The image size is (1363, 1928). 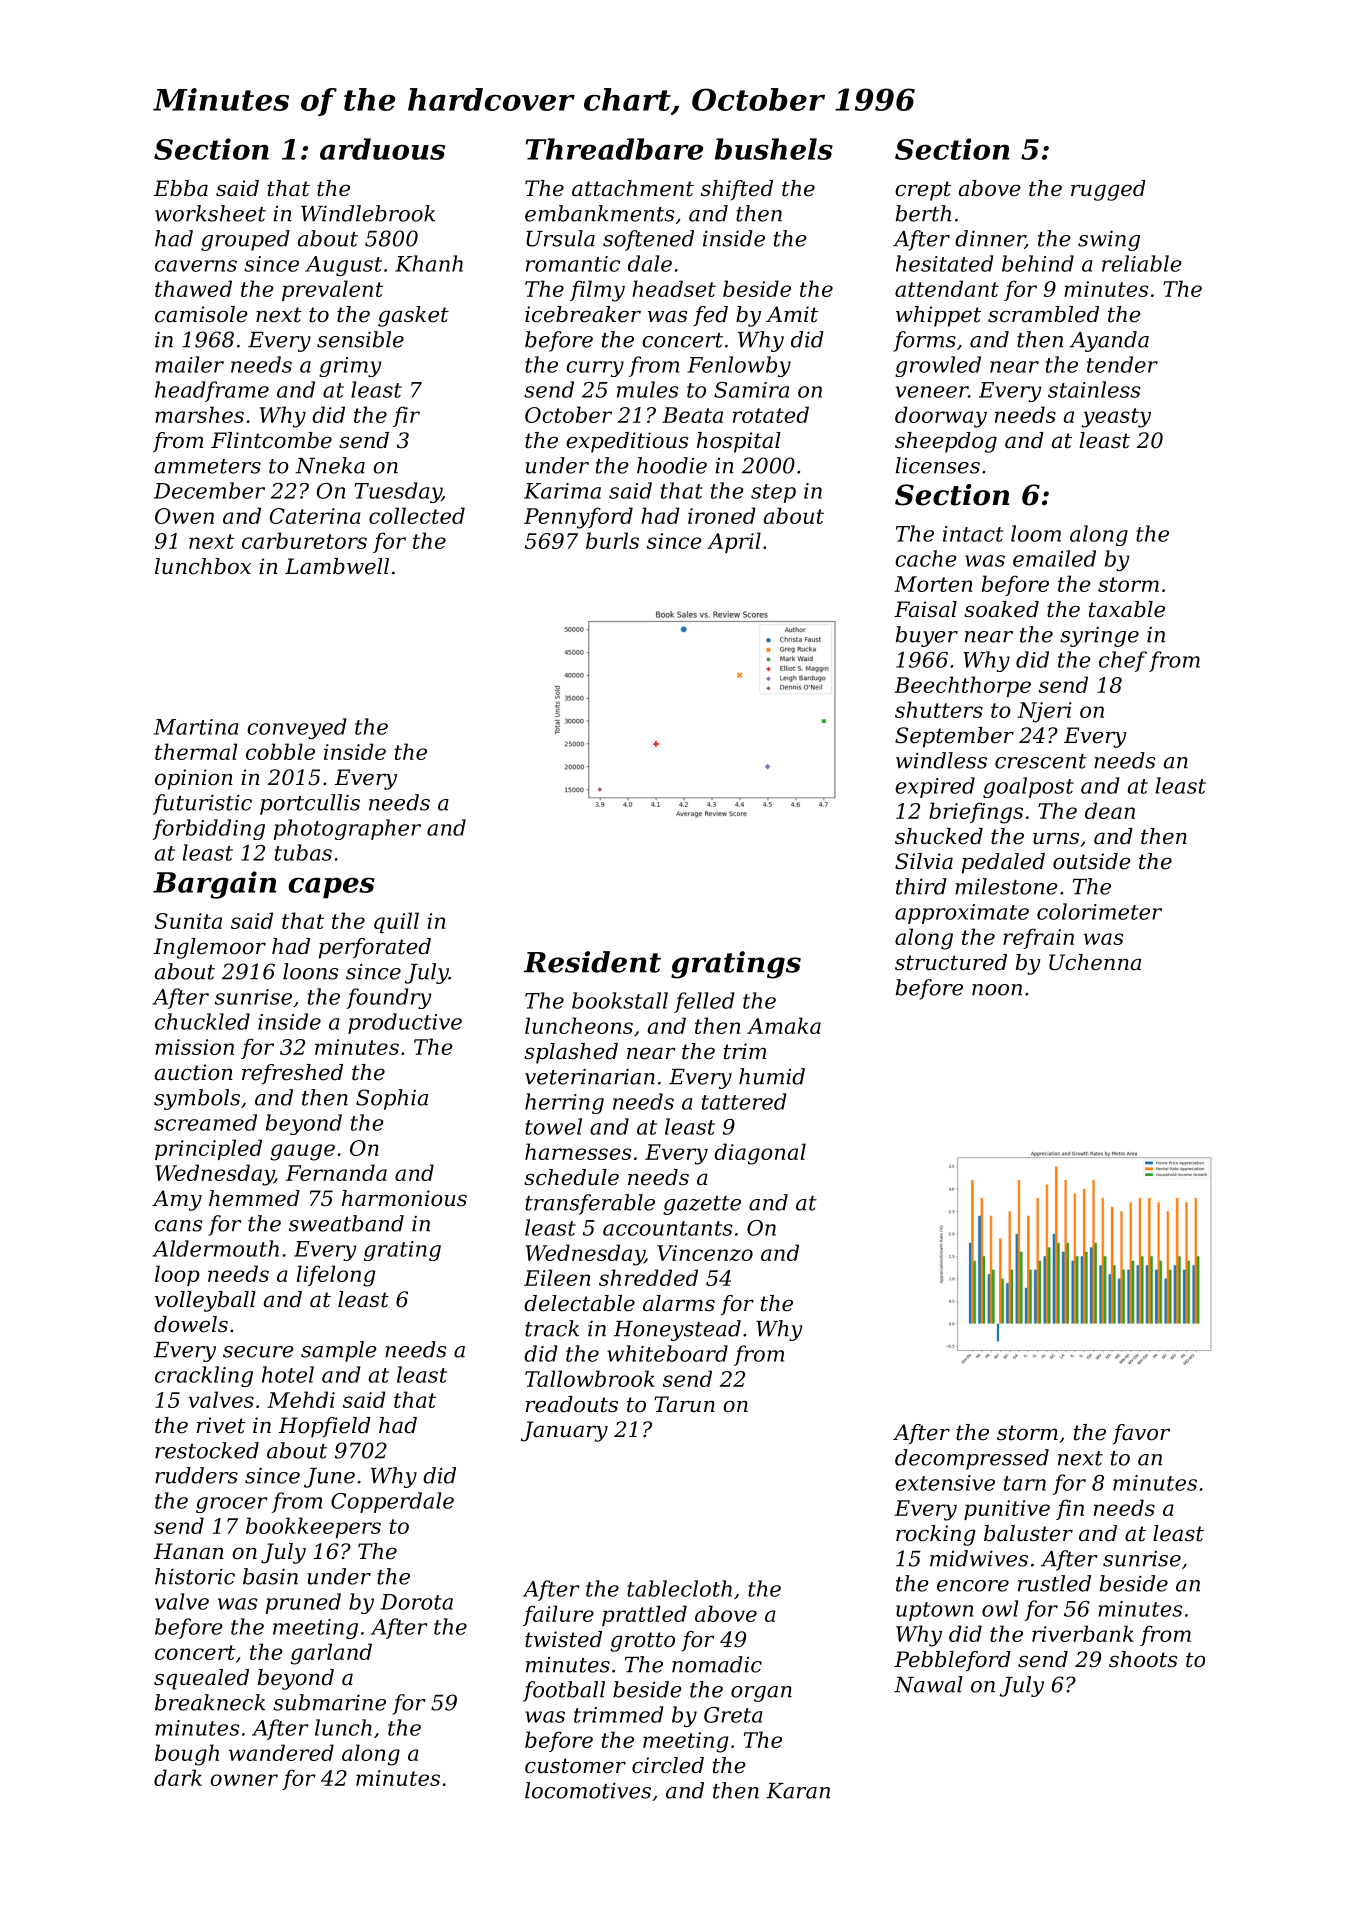 What do you see at coordinates (612, 540) in the page?
I see `burls` at bounding box center [612, 540].
